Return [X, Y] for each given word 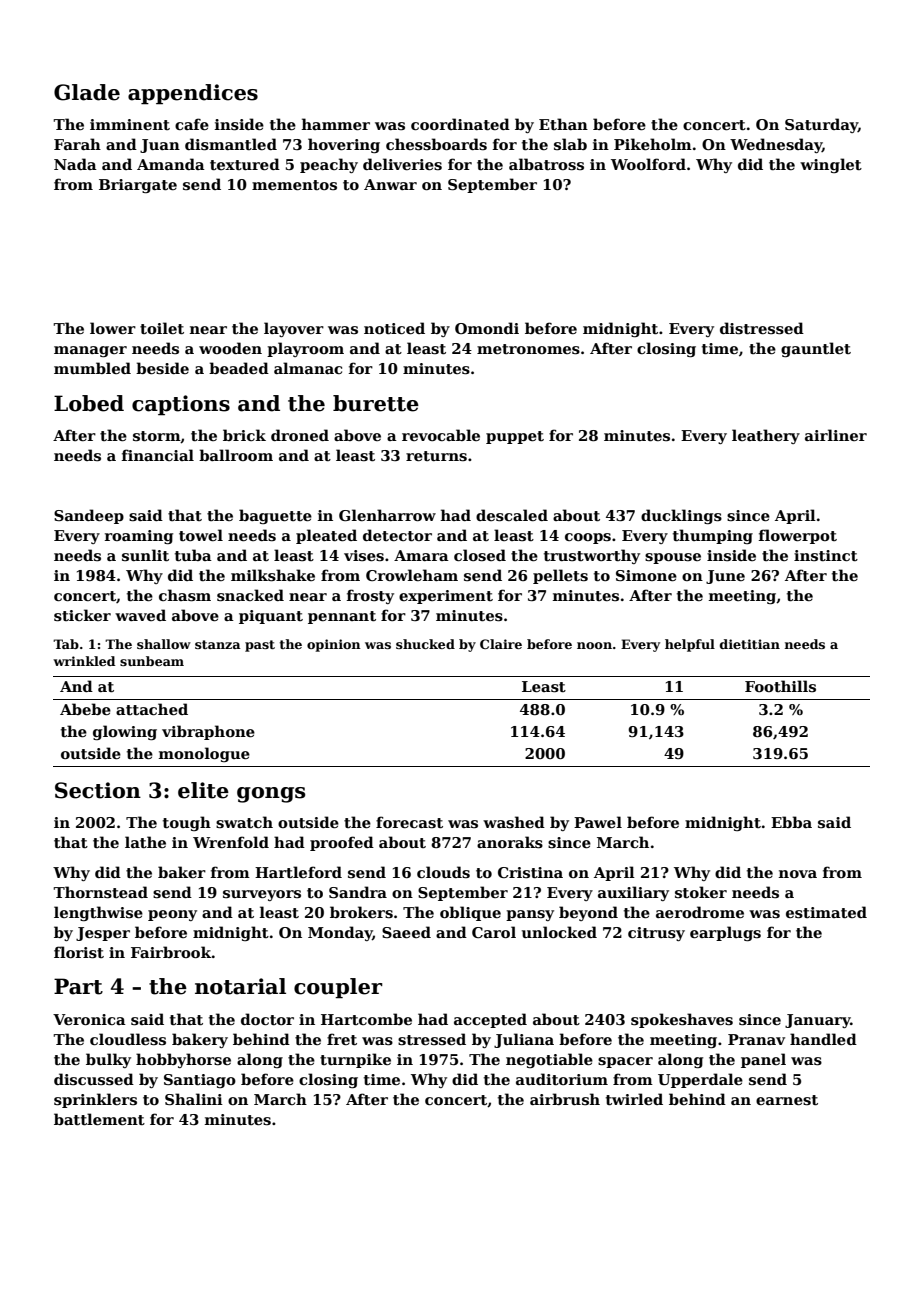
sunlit [145, 555]
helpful [690, 645]
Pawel [598, 822]
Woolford [648, 164]
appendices [193, 94]
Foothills [780, 686]
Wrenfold [231, 842]
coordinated [460, 124]
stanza [218, 644]
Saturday [821, 125]
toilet [162, 328]
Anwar [390, 184]
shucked [425, 644]
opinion [334, 645]
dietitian [750, 644]
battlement [99, 1119]
